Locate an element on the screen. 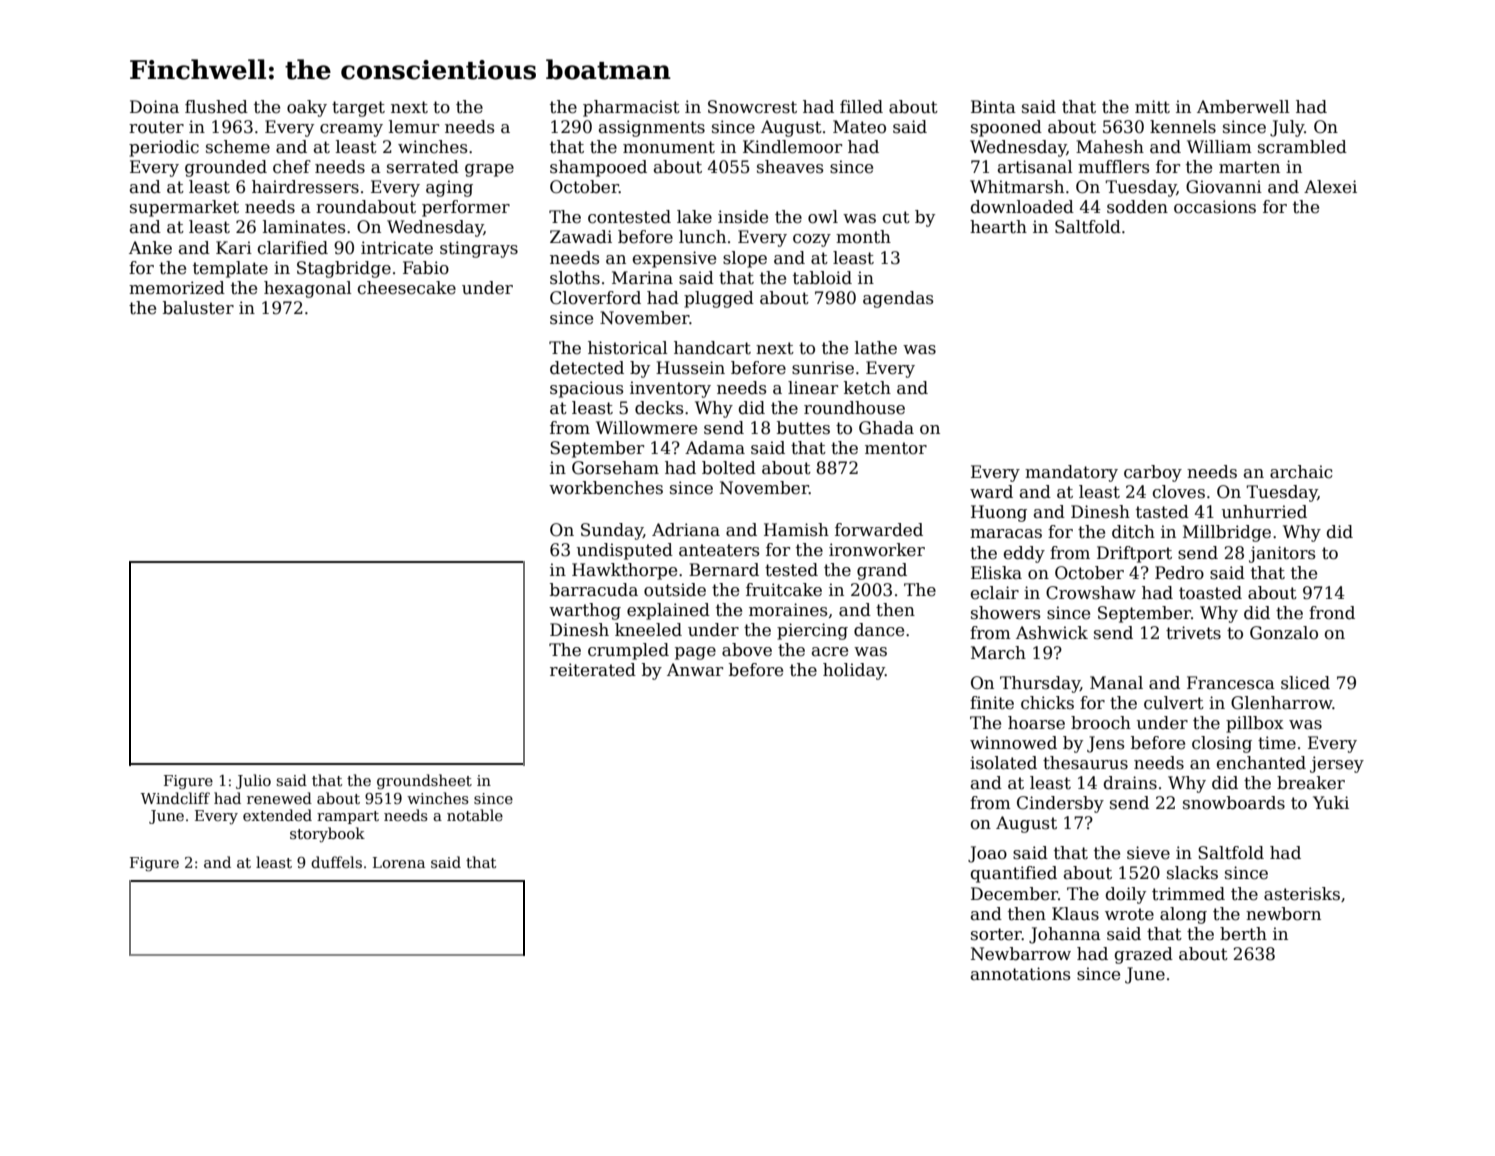  Marina is located at coordinates (642, 278).
